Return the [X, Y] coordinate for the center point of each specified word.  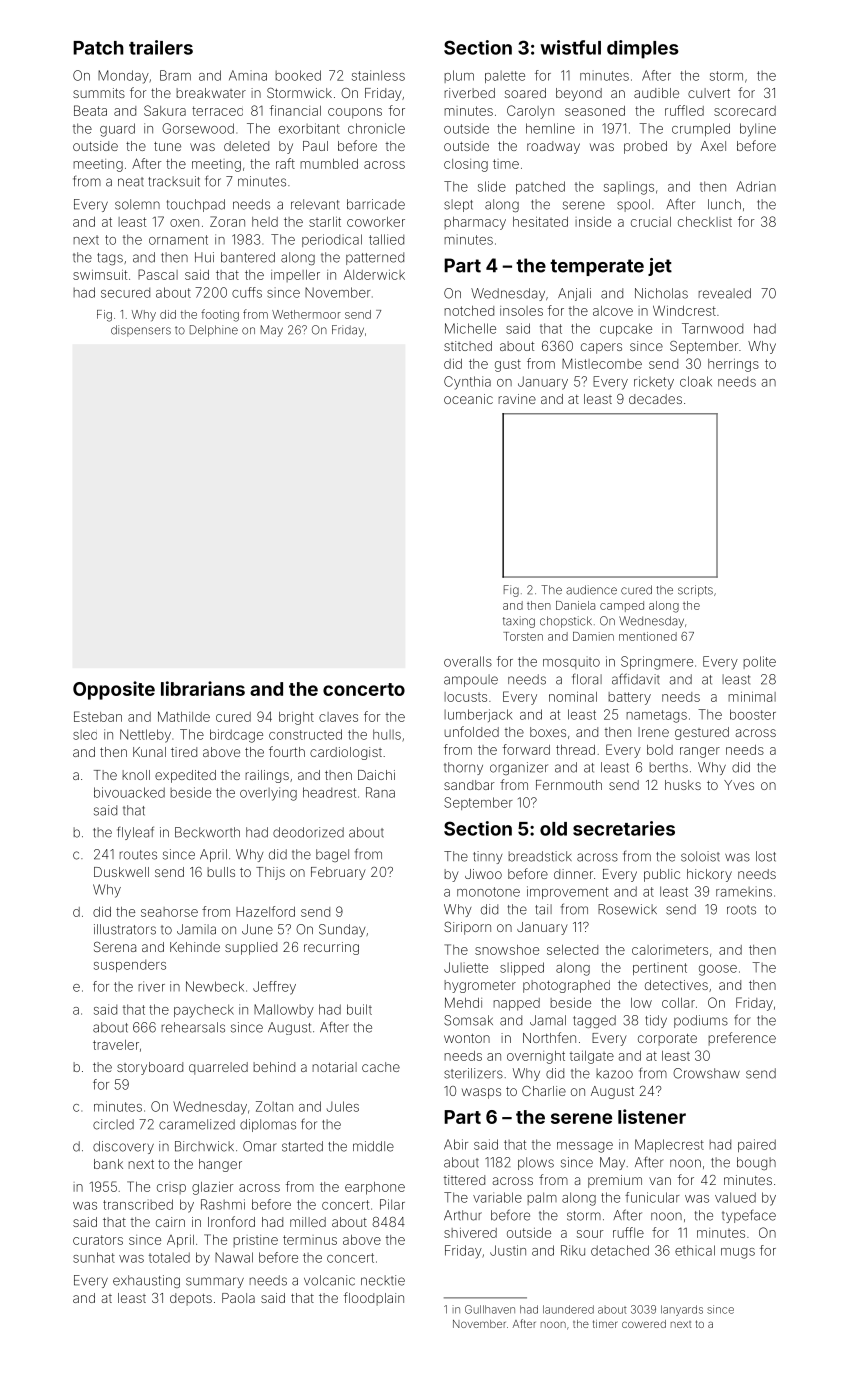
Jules [343, 1106]
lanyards [682, 1310]
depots [191, 1299]
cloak [696, 381]
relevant [315, 204]
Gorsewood [198, 128]
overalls [468, 661]
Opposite [114, 690]
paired [757, 1145]
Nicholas [661, 293]
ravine [517, 399]
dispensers [141, 331]
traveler [116, 1045]
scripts [695, 591]
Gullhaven [490, 1309]
